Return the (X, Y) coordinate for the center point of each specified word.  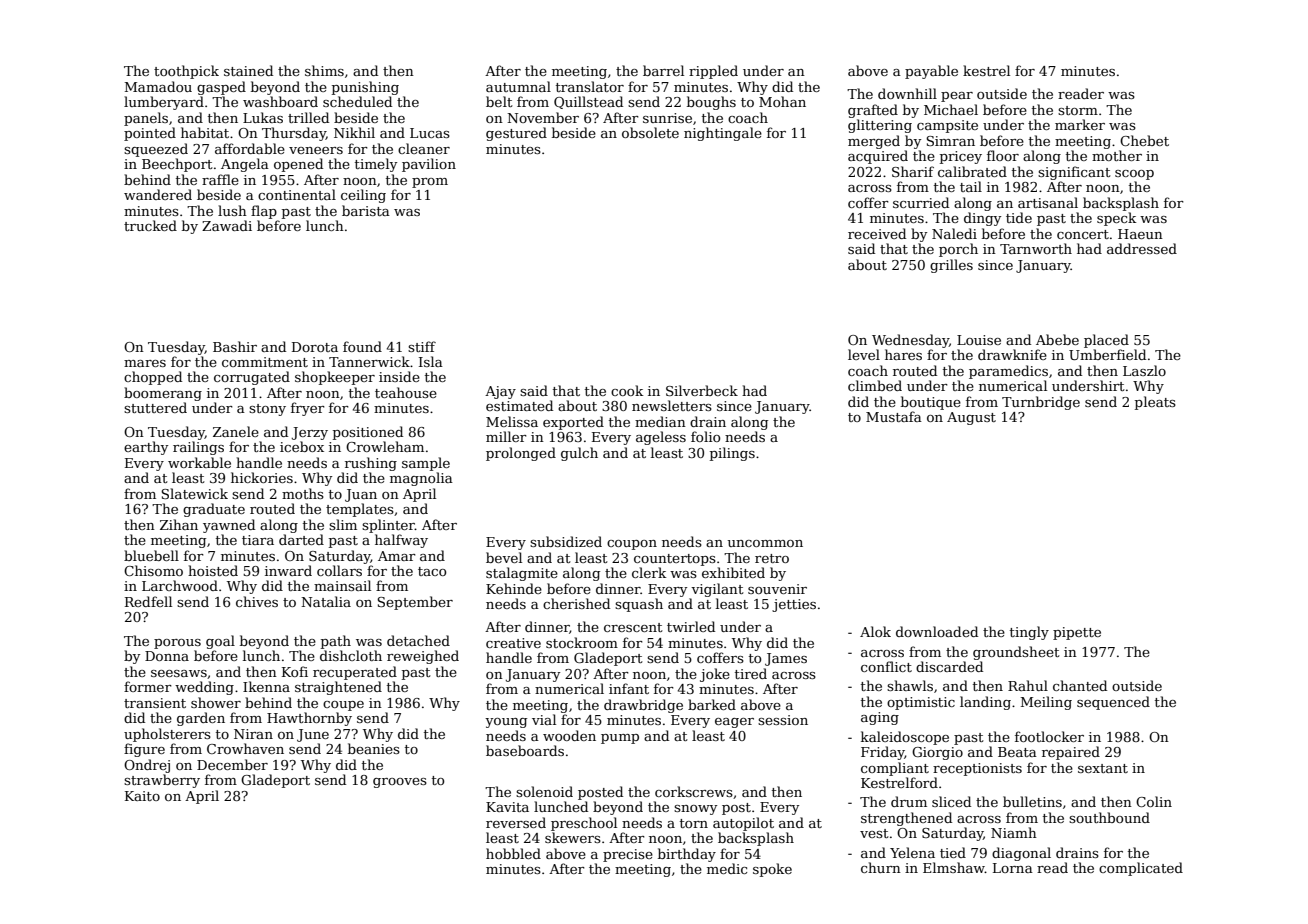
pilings (732, 454)
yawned (229, 526)
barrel (663, 70)
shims (324, 70)
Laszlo (1144, 370)
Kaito (142, 796)
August (971, 418)
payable (931, 72)
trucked (150, 225)
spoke (772, 870)
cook (627, 390)
